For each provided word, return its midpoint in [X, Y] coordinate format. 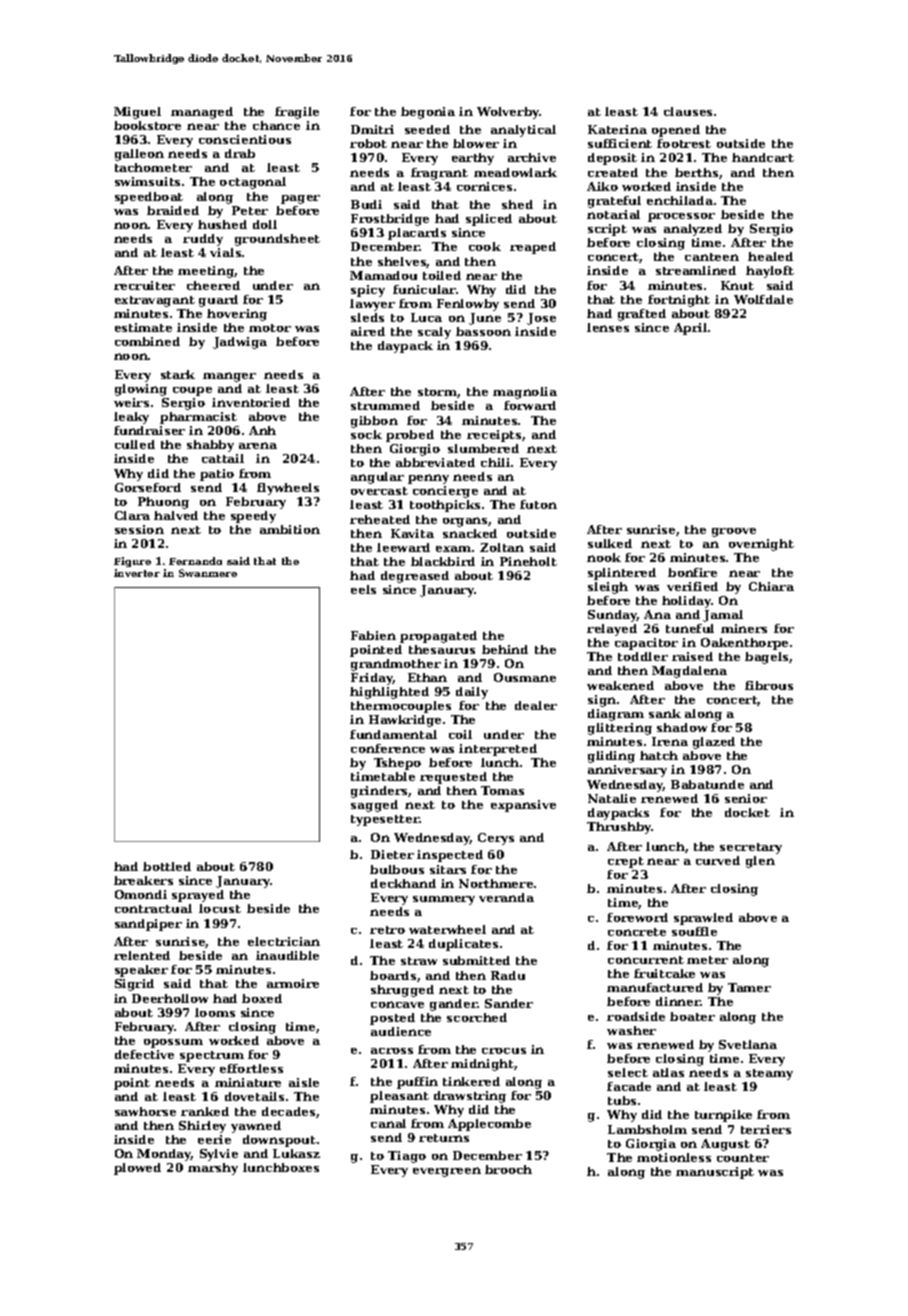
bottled [167, 866]
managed [202, 113]
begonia [428, 113]
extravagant [155, 301]
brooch [508, 1169]
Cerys [496, 839]
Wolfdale [763, 299]
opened [676, 131]
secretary [751, 848]
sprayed [198, 896]
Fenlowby [468, 305]
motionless [674, 1157]
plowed [137, 1169]
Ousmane [525, 677]
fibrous [769, 685]
